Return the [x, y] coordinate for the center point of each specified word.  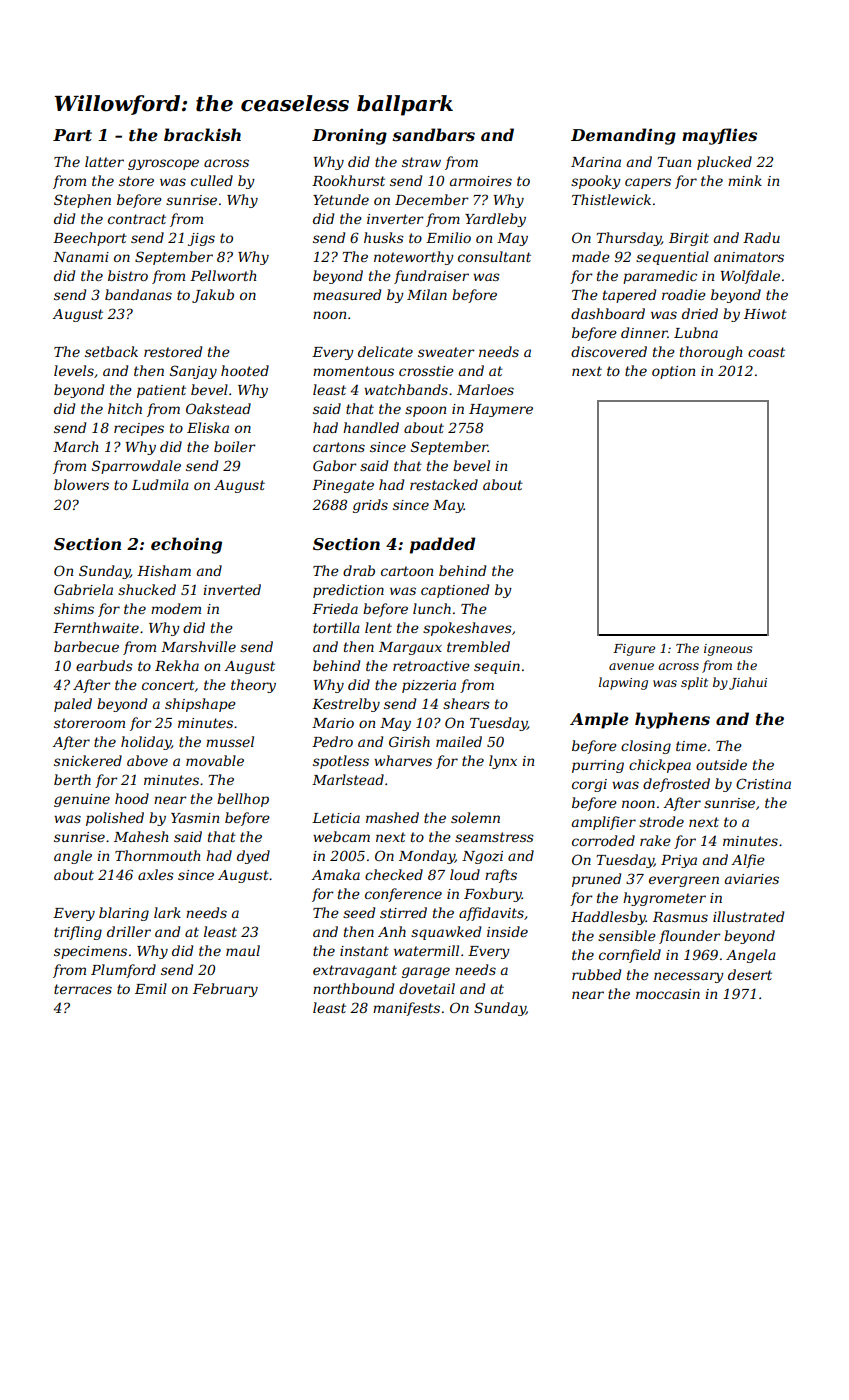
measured [347, 294]
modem [176, 608]
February [225, 990]
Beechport [90, 239]
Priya [679, 861]
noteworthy [414, 258]
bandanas [138, 294]
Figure [634, 650]
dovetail [427, 988]
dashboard [608, 313]
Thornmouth [157, 855]
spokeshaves [467, 629]
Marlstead [348, 779]
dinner [644, 332]
